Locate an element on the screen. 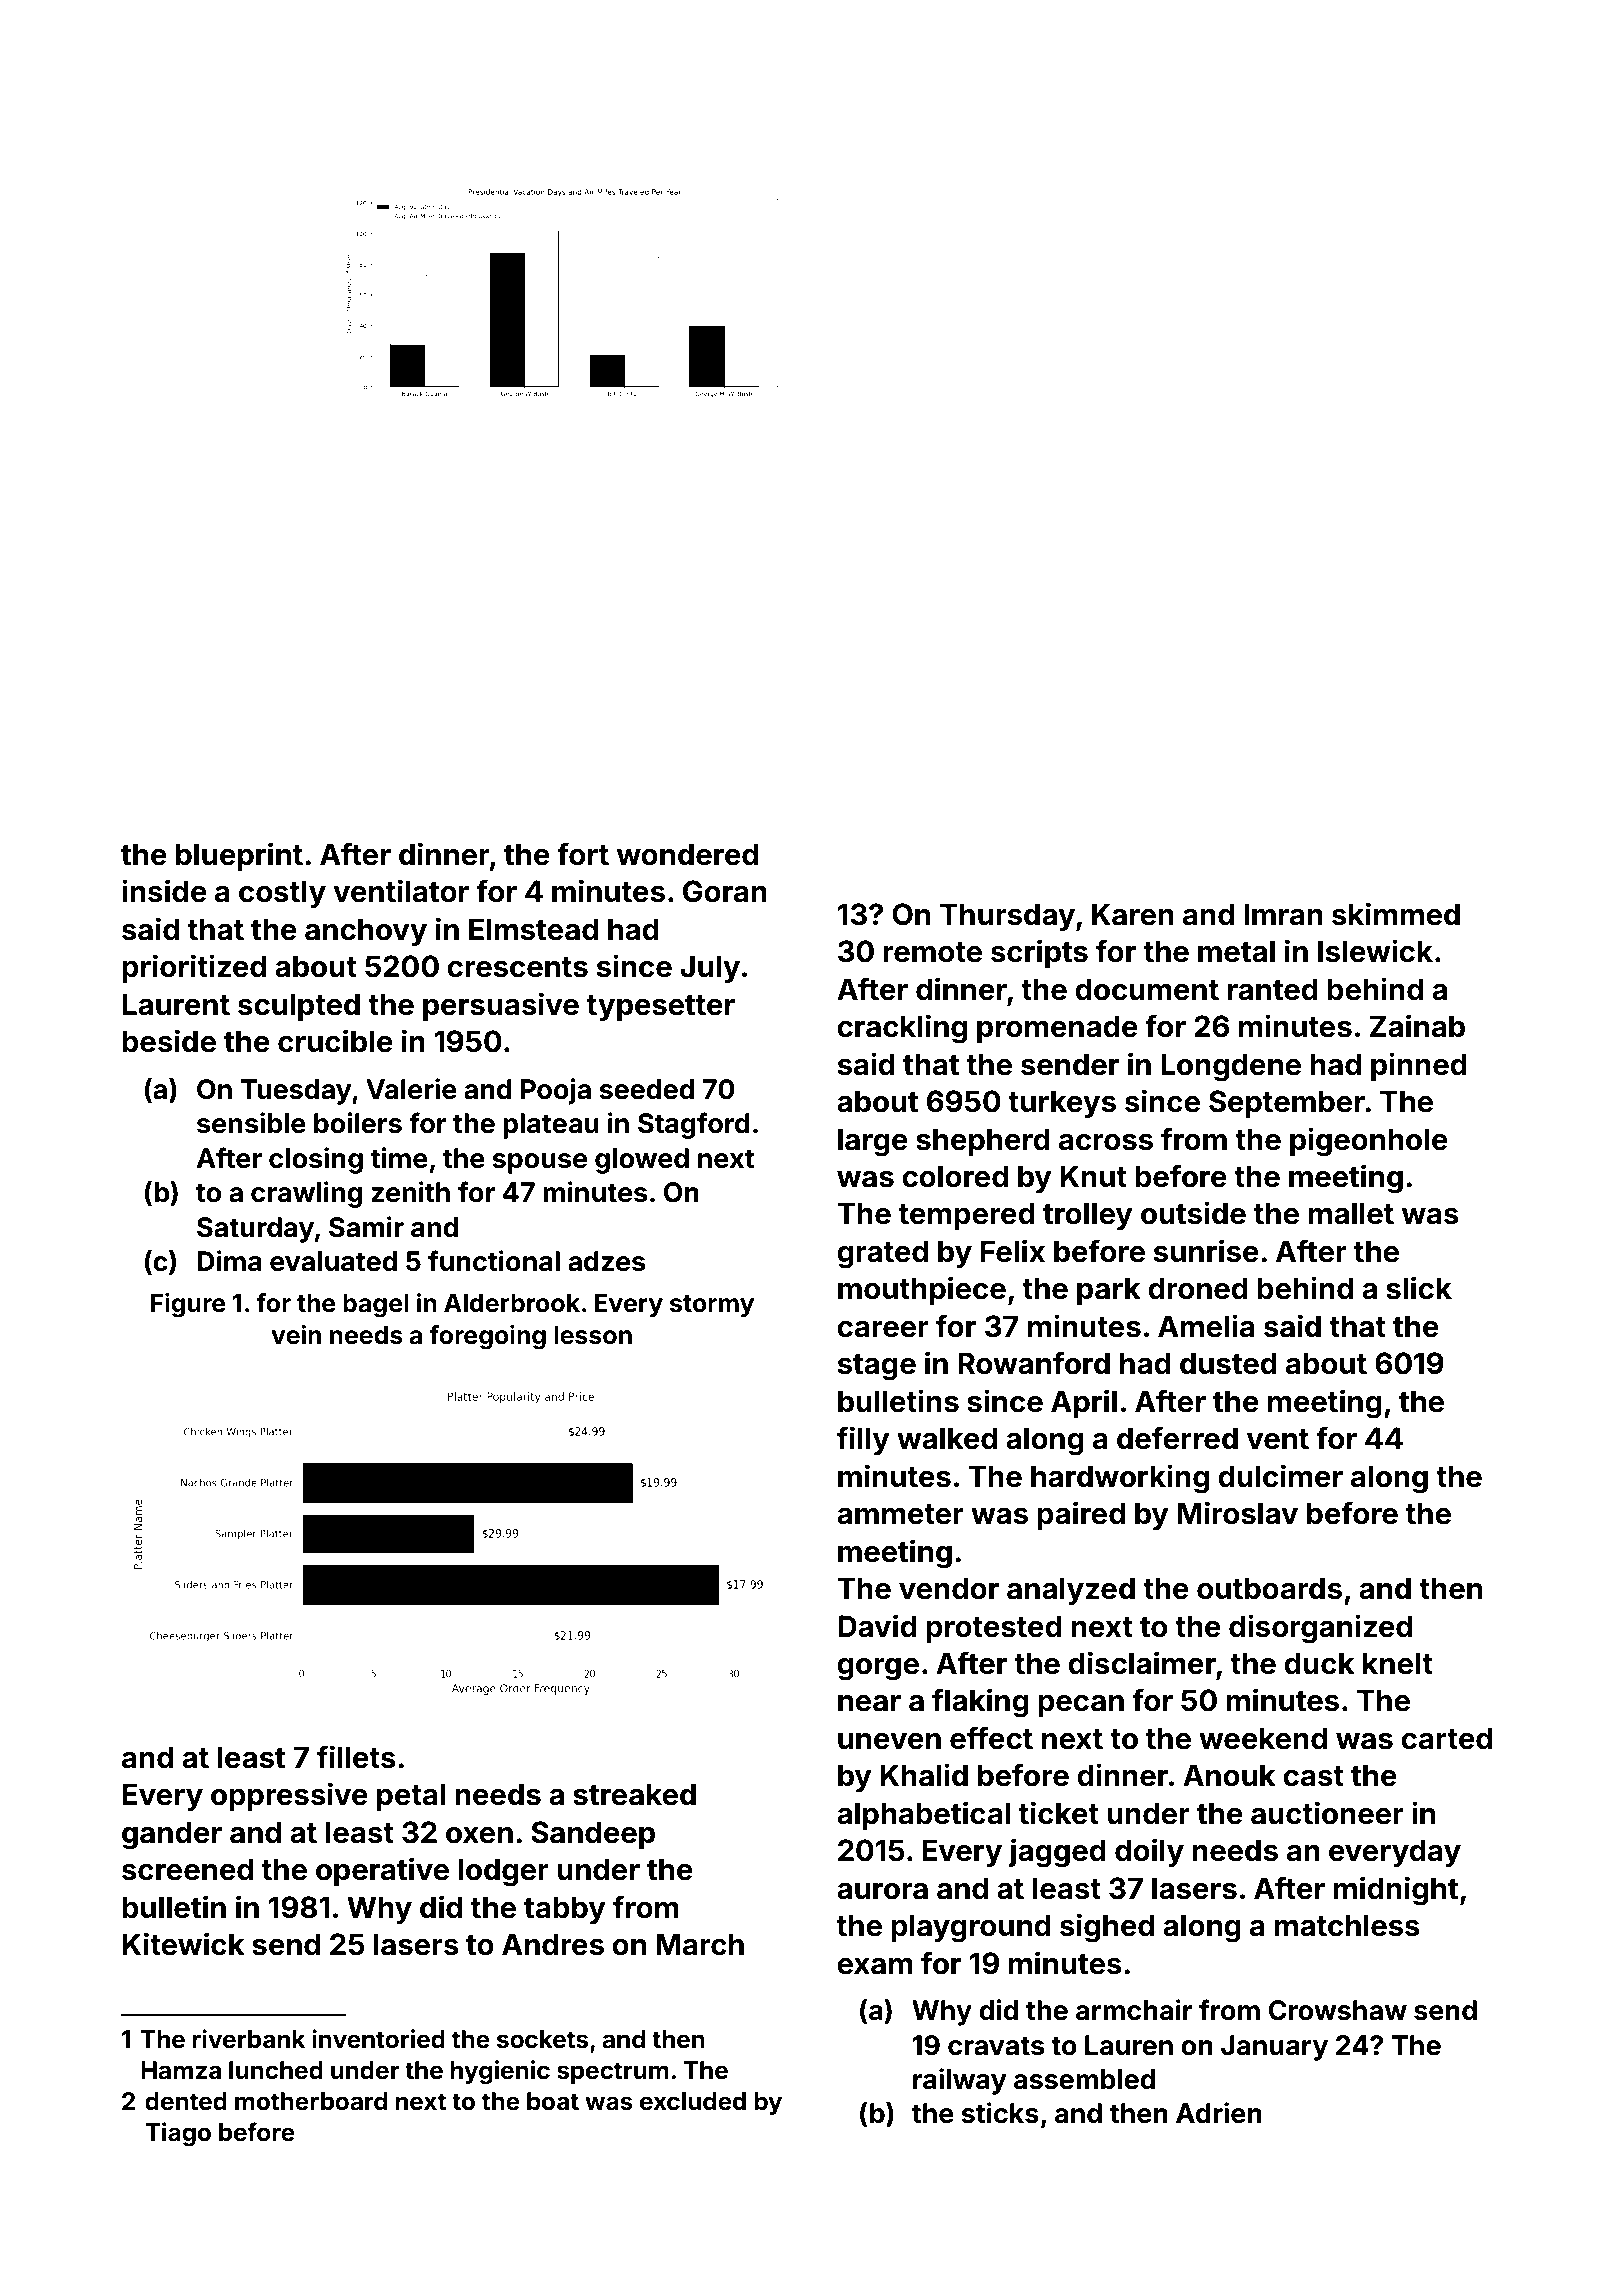 This screenshot has width=1620, height=2292. sensible is located at coordinates (251, 1123).
